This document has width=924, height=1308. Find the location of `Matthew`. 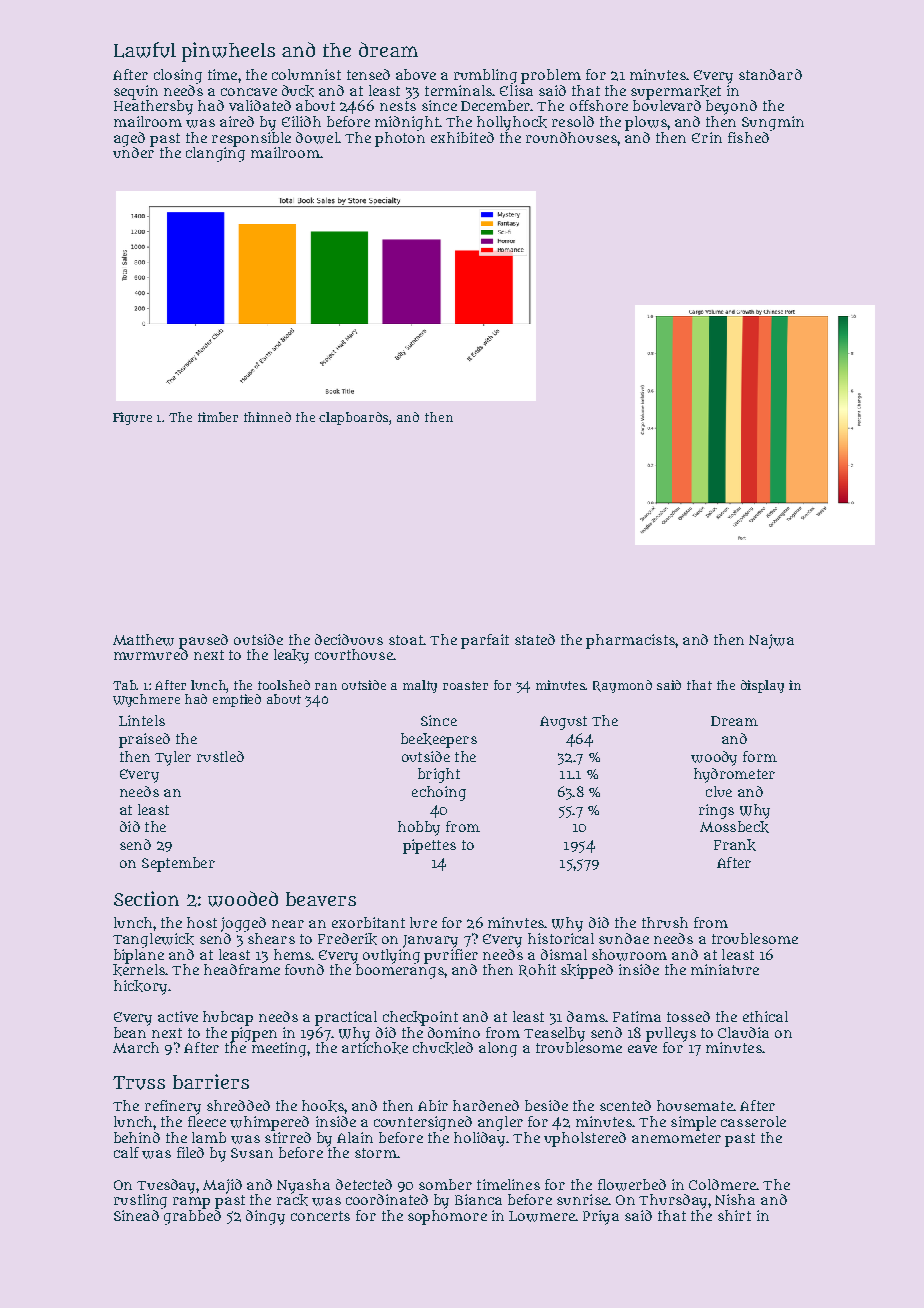

Matthew is located at coordinates (143, 640).
